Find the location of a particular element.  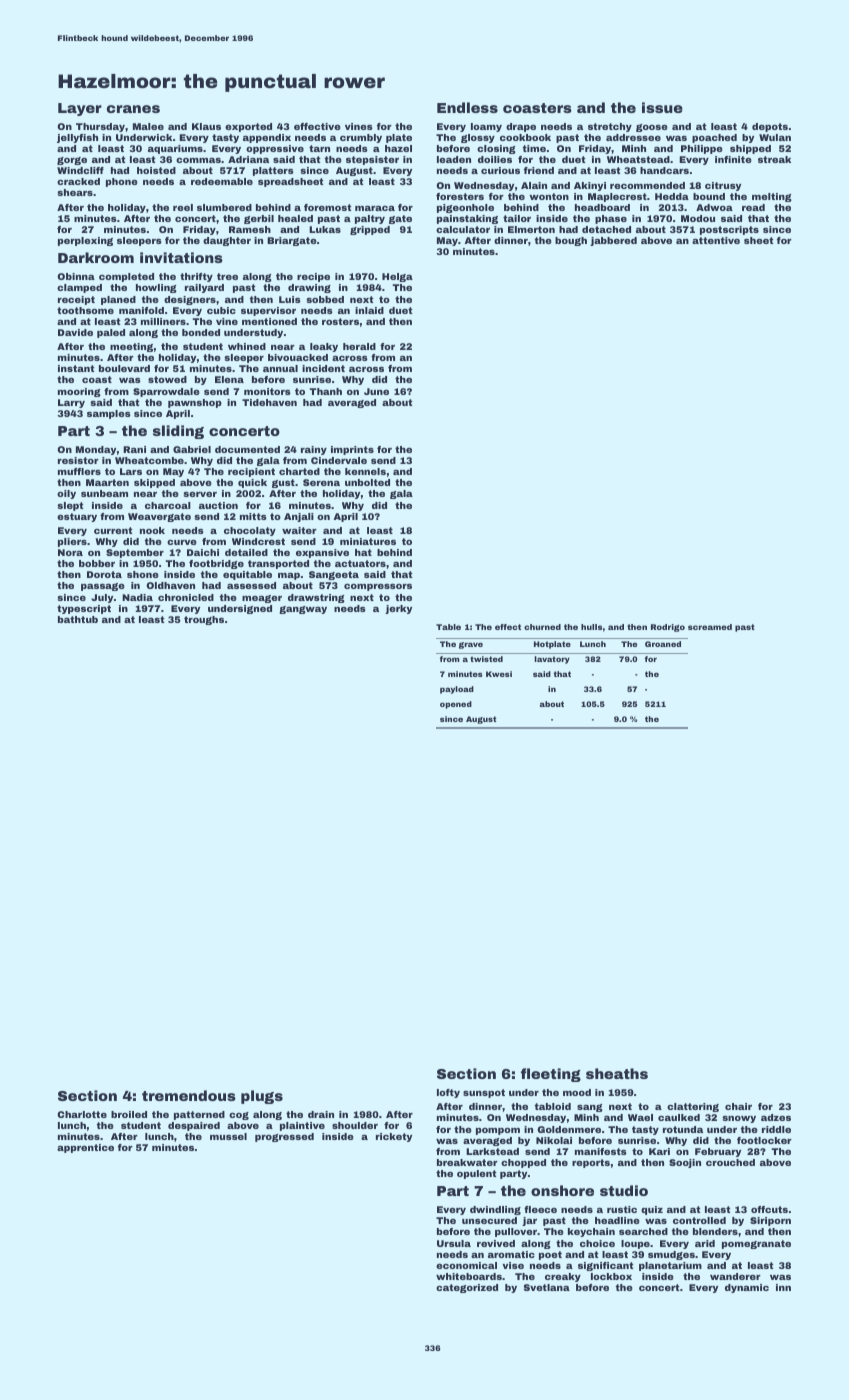

lavatory is located at coordinates (552, 660).
